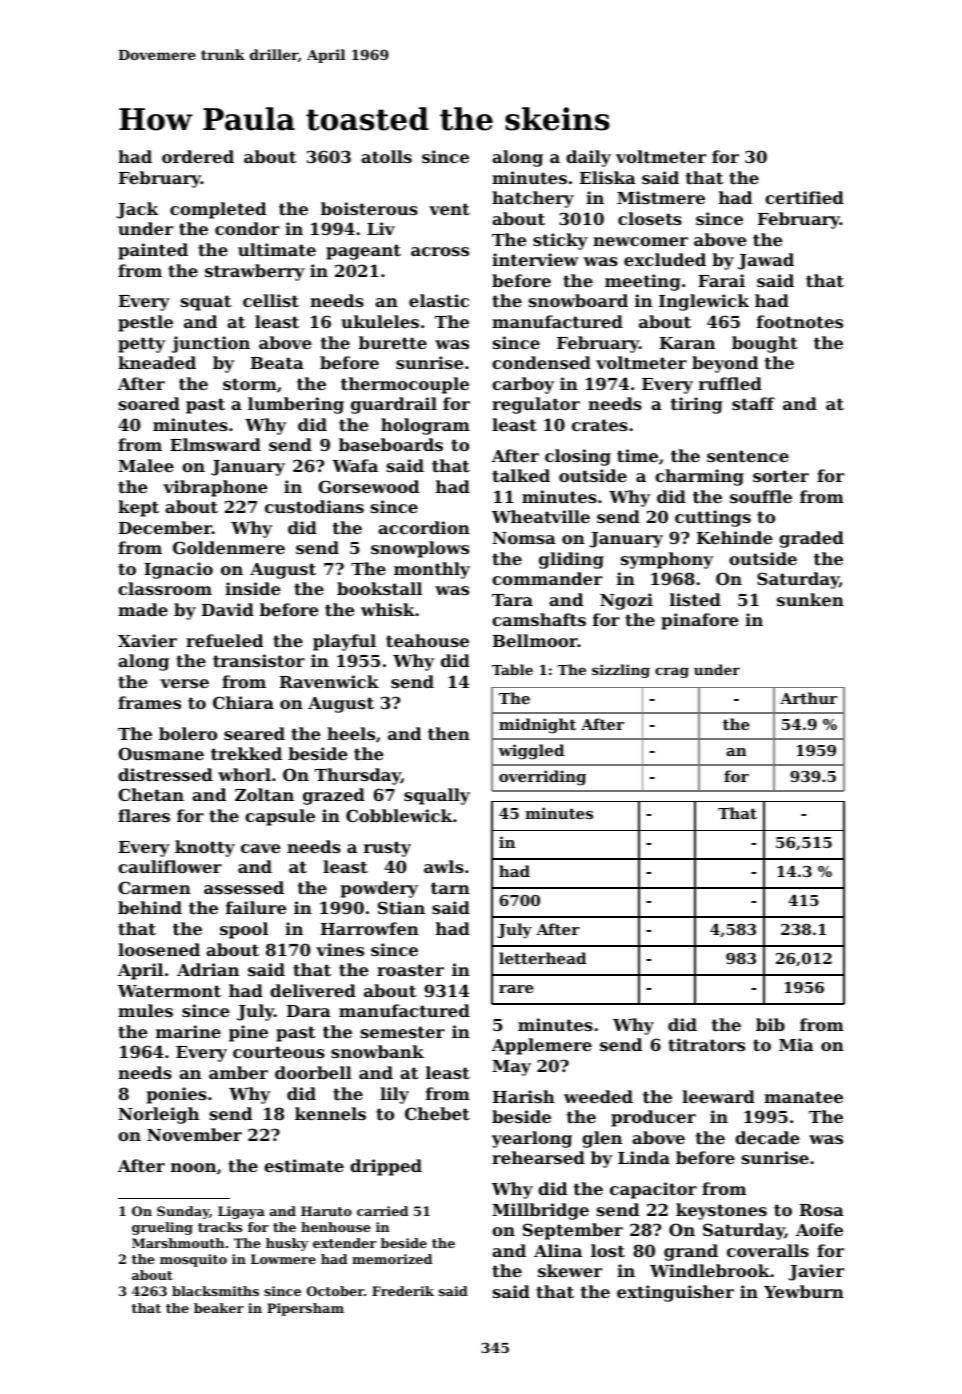  Describe the element at coordinates (150, 907) in the page. I see `behind` at that location.
